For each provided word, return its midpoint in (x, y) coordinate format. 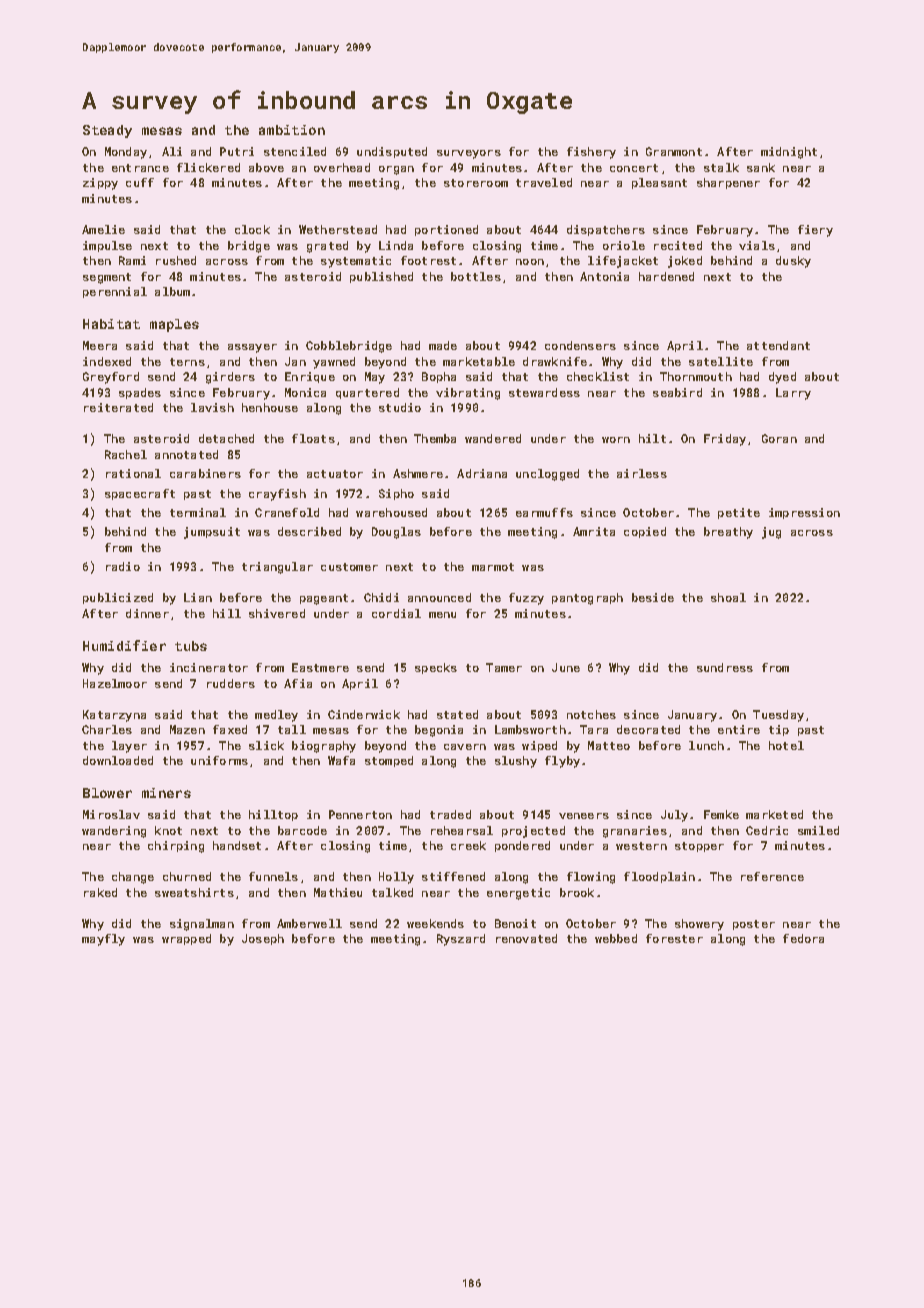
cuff (140, 182)
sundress (725, 667)
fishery (591, 153)
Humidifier (124, 645)
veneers (584, 816)
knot (168, 830)
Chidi (381, 597)
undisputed (392, 152)
